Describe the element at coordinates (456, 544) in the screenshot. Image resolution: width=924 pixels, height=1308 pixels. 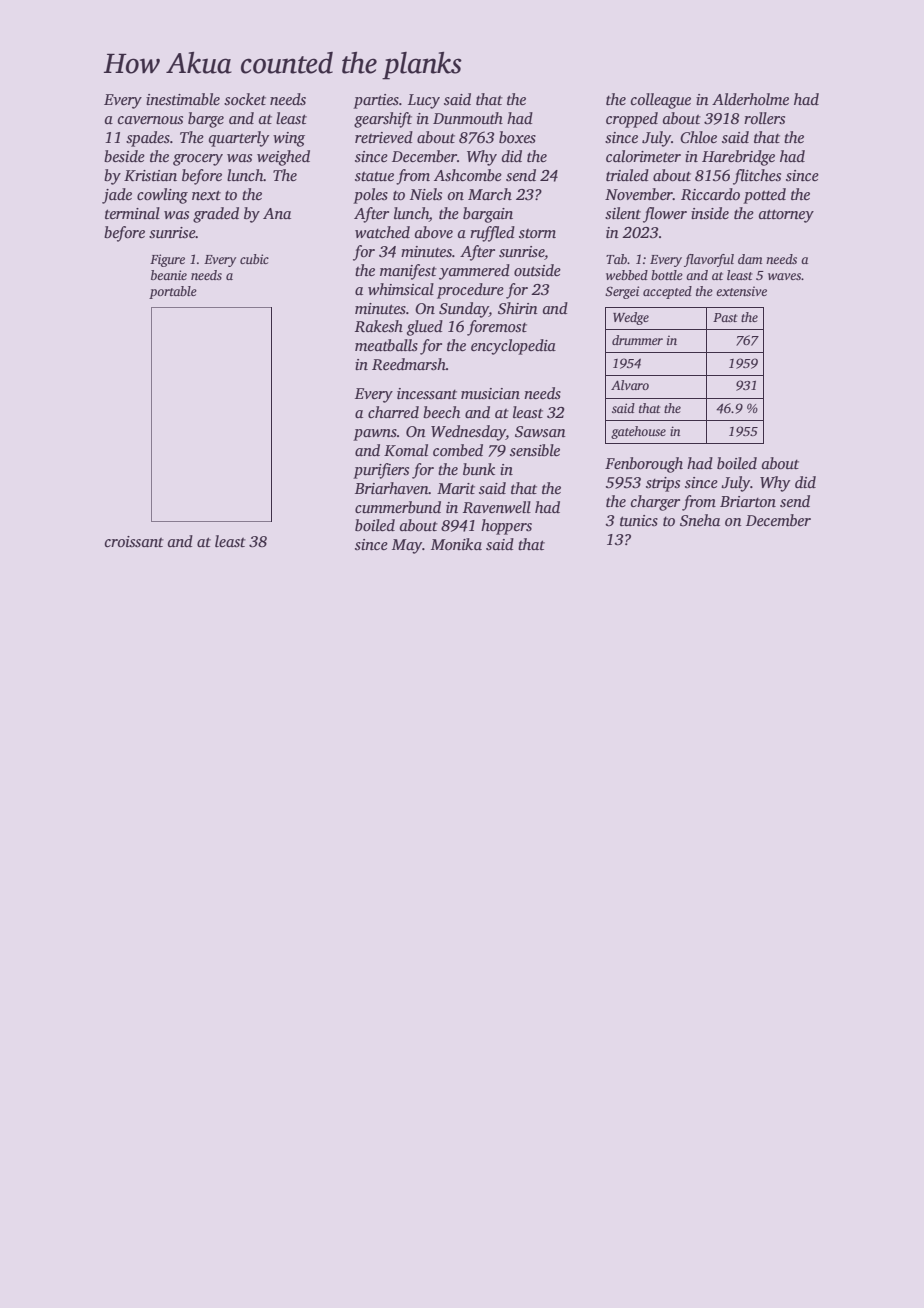
I see `Monika` at that location.
